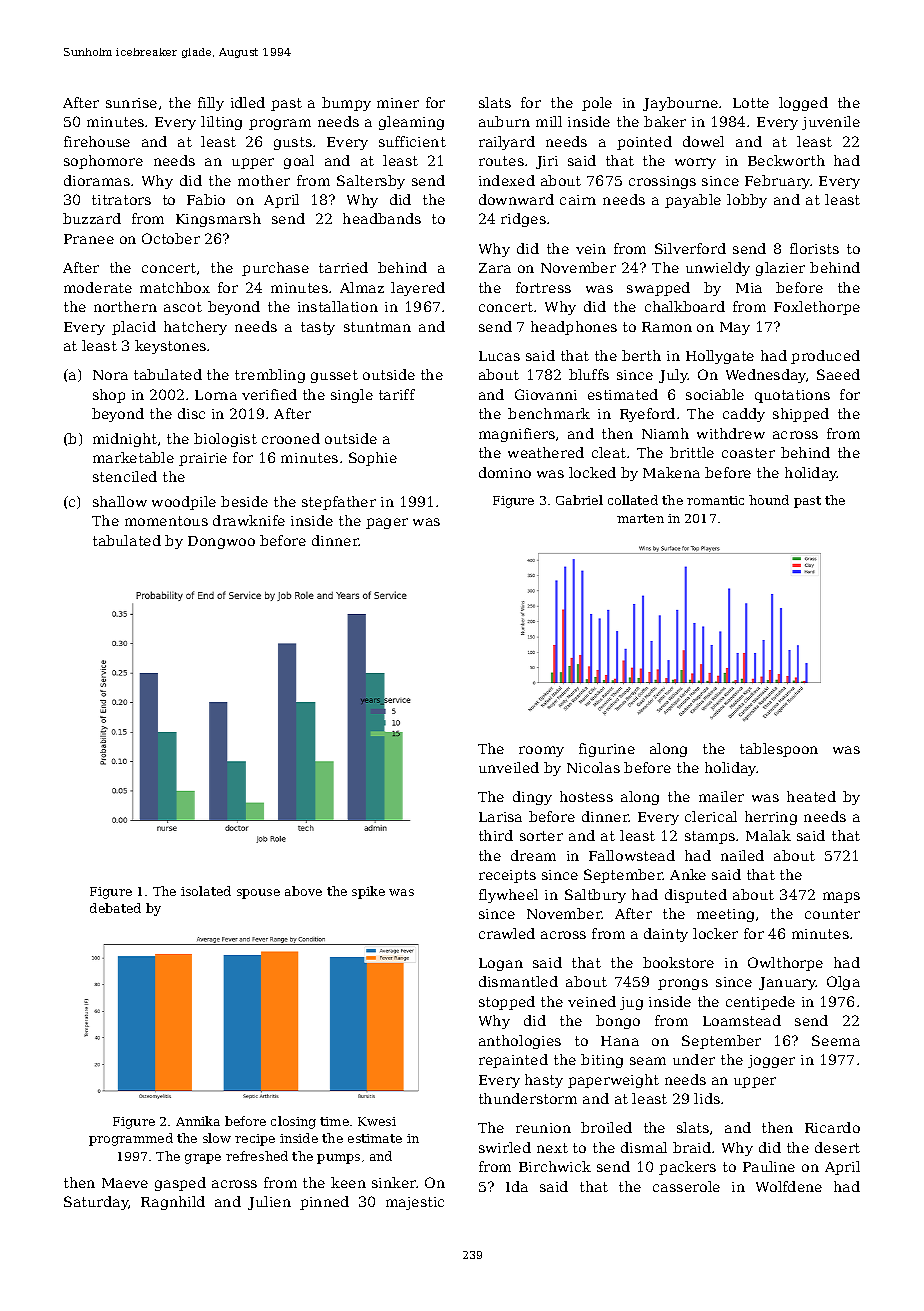 The width and height of the screenshot is (924, 1311). I want to click on Nora, so click(110, 375).
